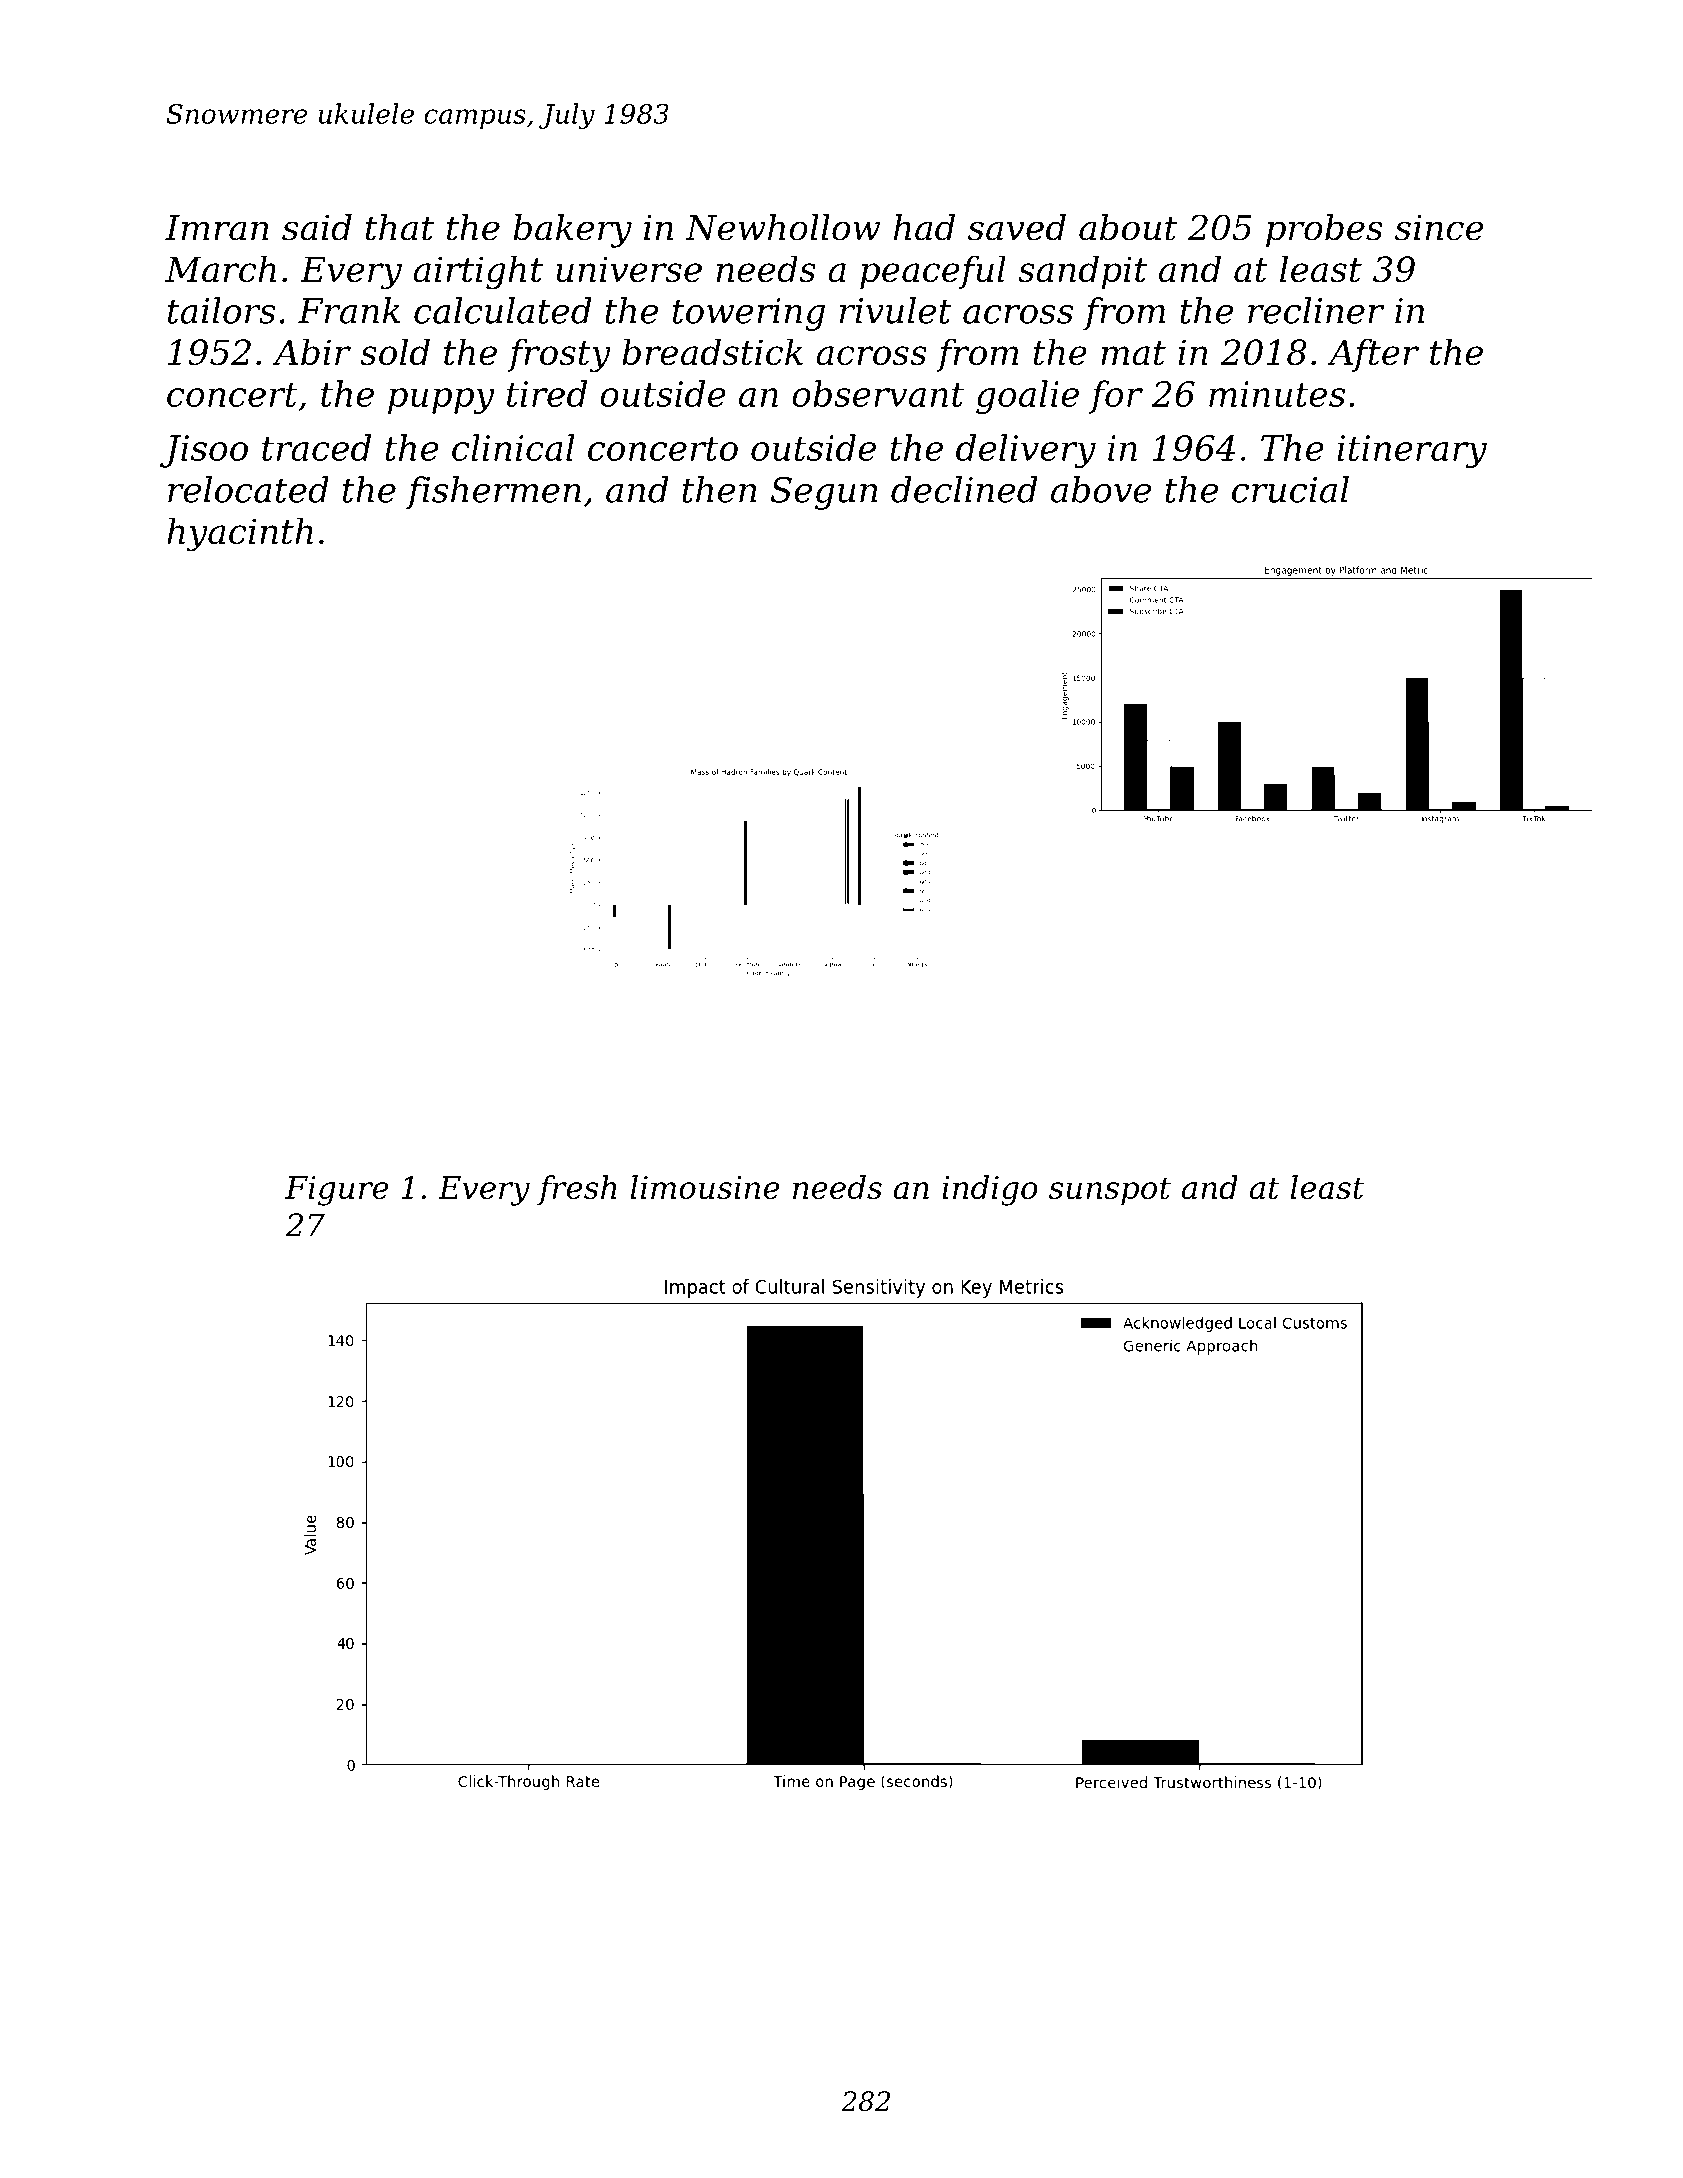 The image size is (1683, 2178). I want to click on fishermen, so click(493, 493).
